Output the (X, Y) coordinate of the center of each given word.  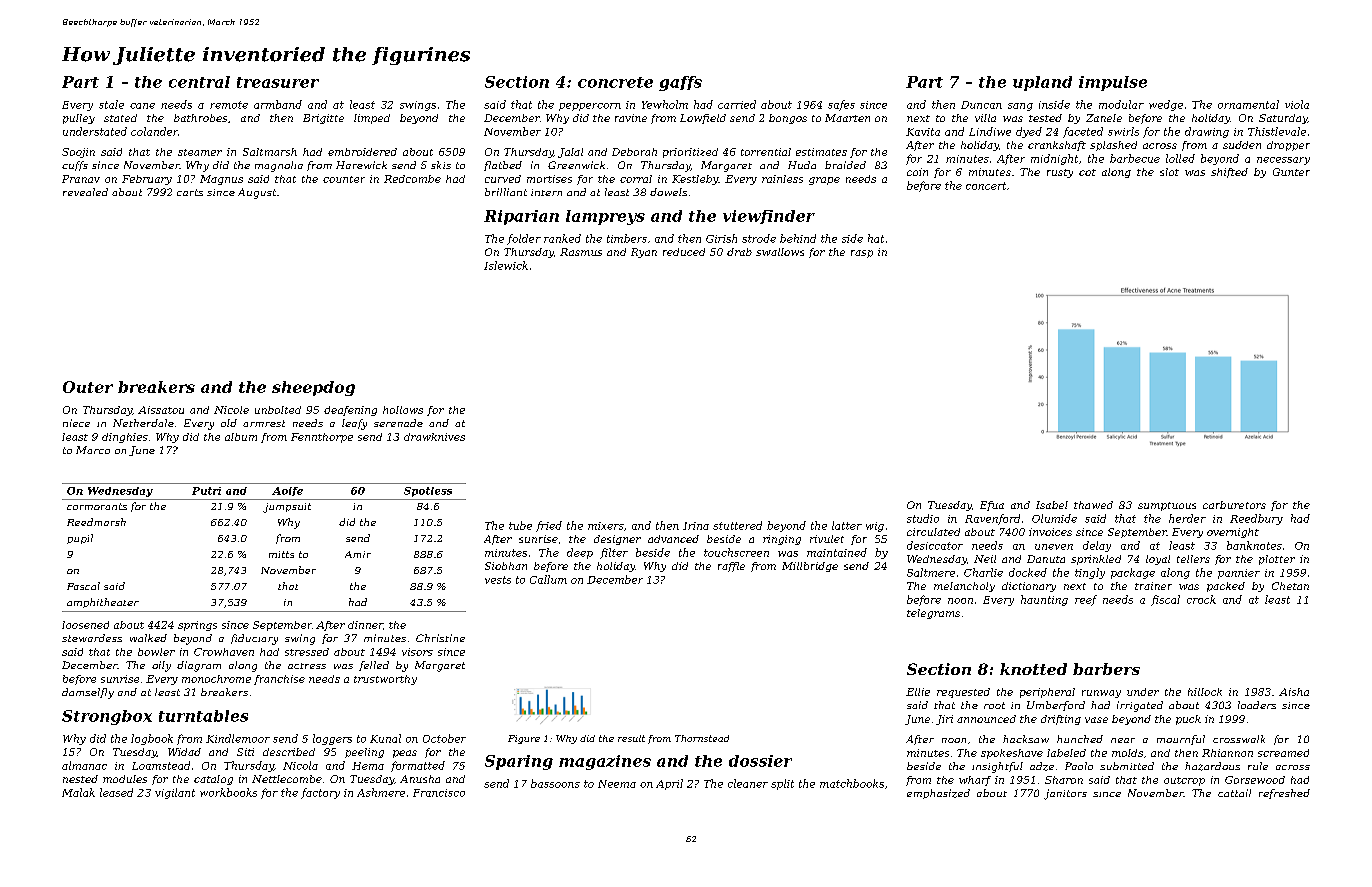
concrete (615, 82)
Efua (992, 506)
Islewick (506, 265)
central (199, 82)
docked (1028, 572)
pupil (80, 539)
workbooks (228, 792)
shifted (1229, 173)
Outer (88, 387)
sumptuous (1167, 506)
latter (847, 525)
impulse (1113, 83)
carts (190, 192)
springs (197, 626)
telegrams (933, 614)
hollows (403, 410)
